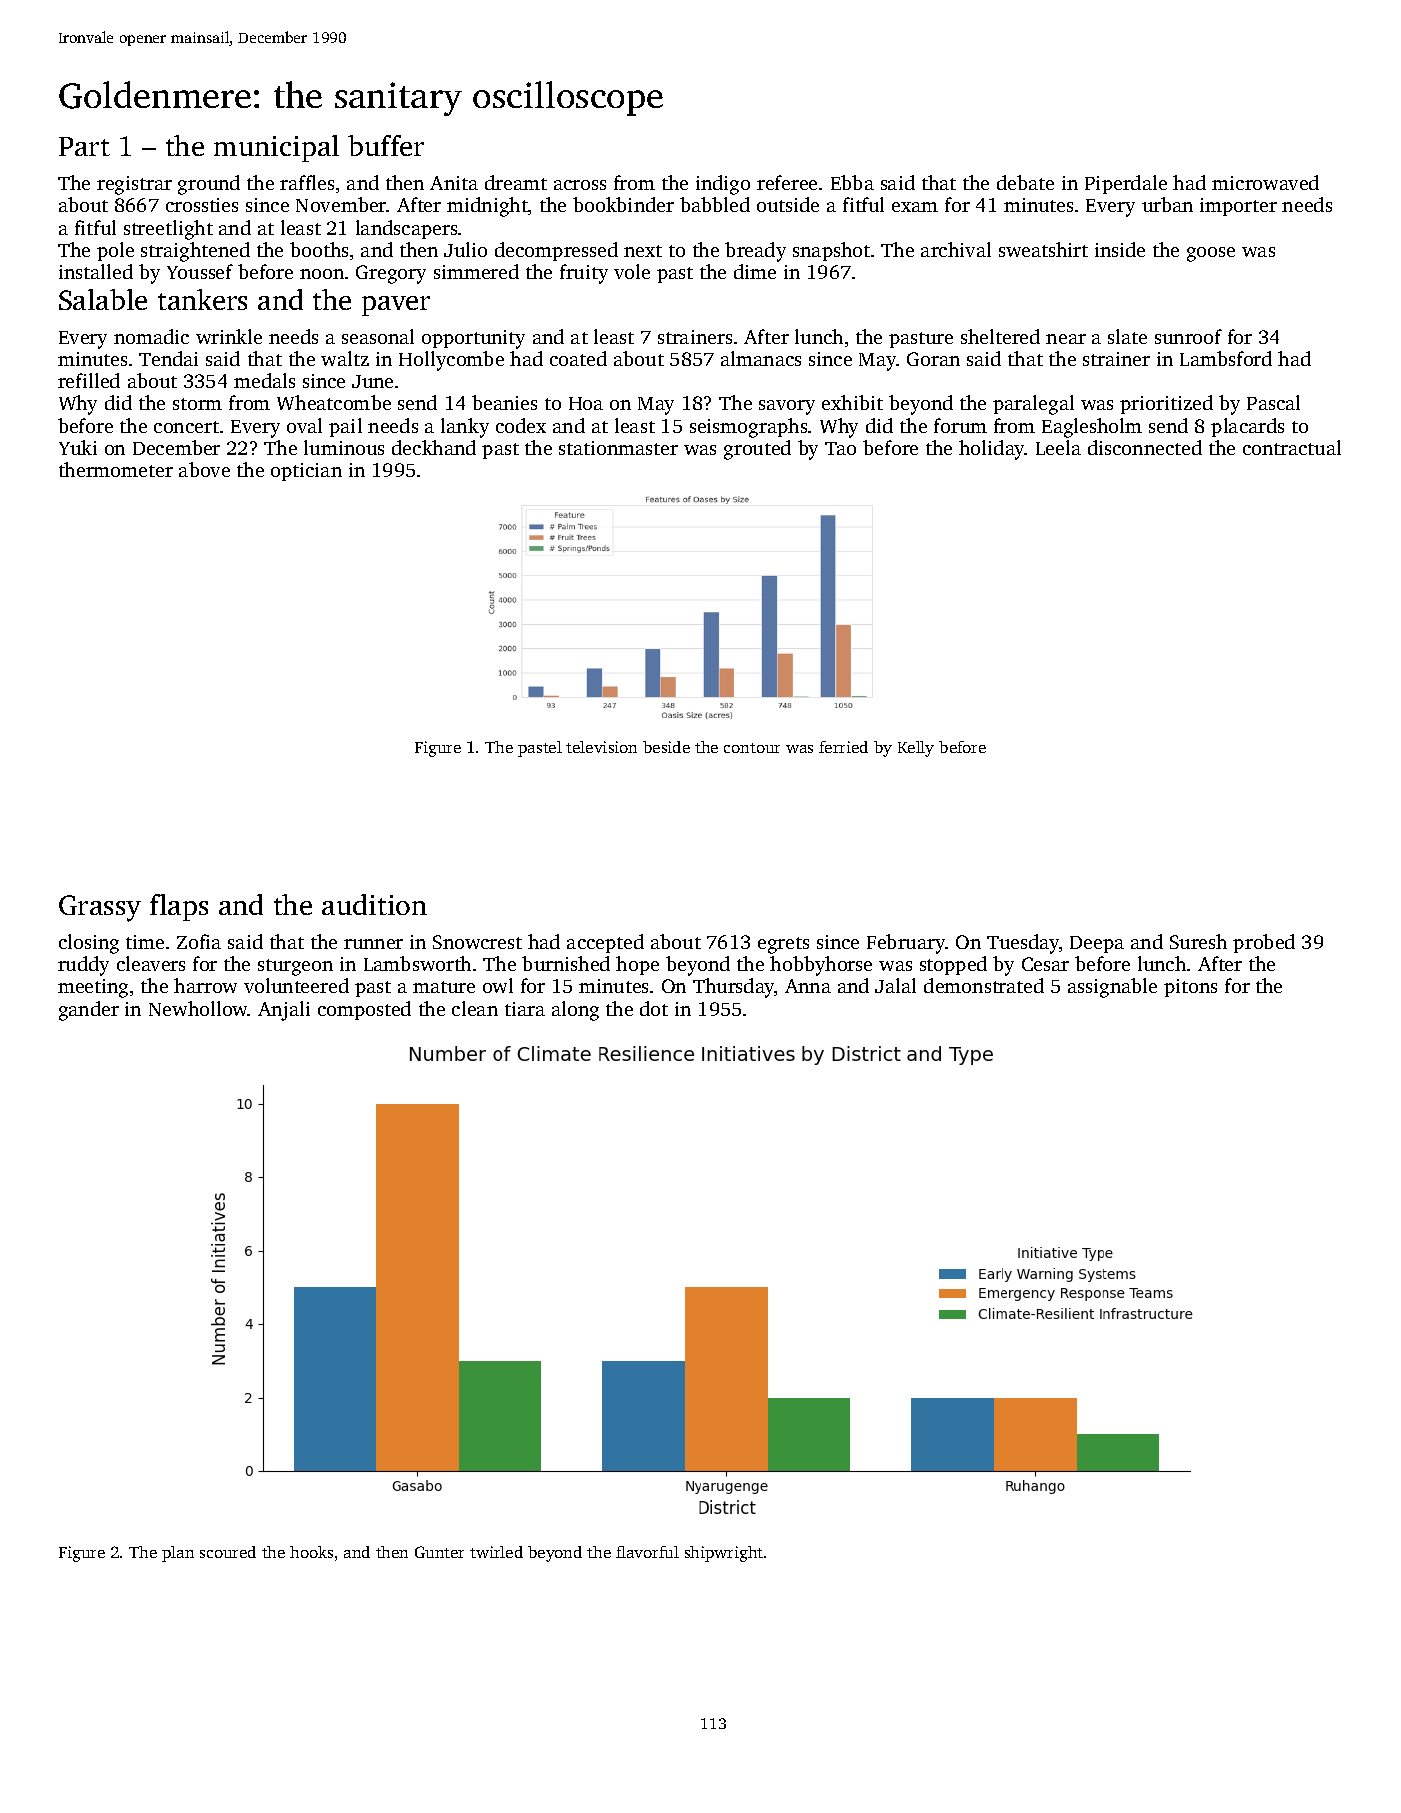  Describe the element at coordinates (202, 299) in the screenshot. I see `tankers` at that location.
